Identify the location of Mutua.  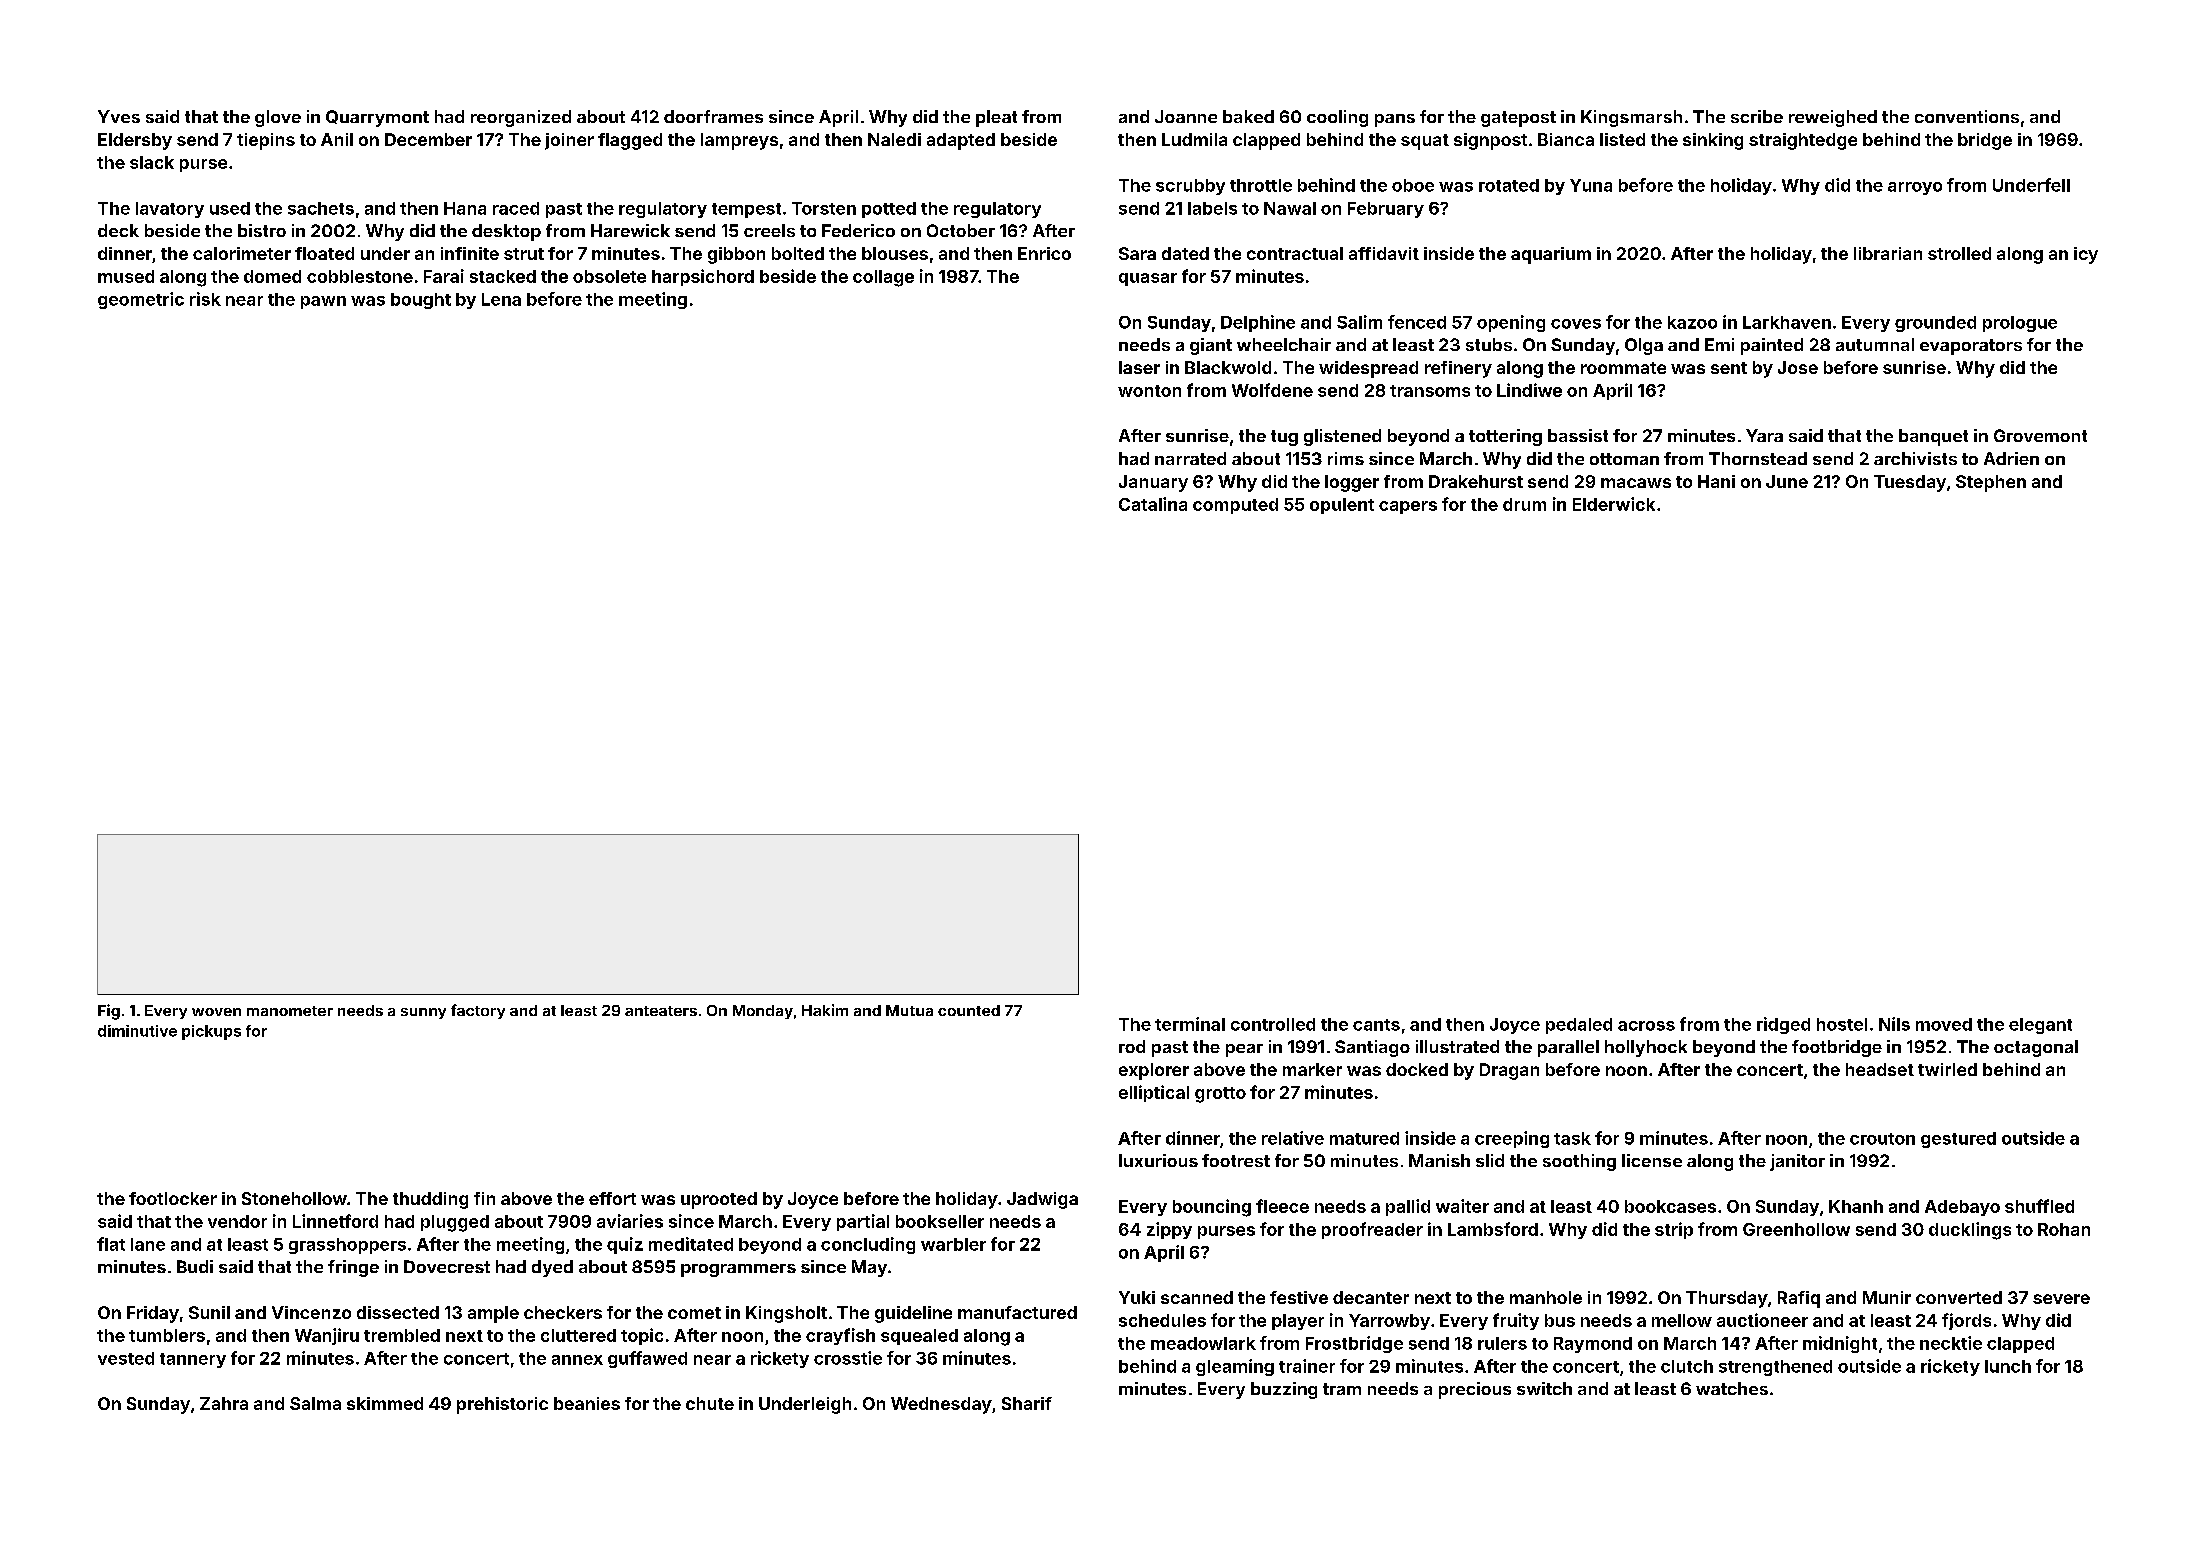
(909, 1010).
